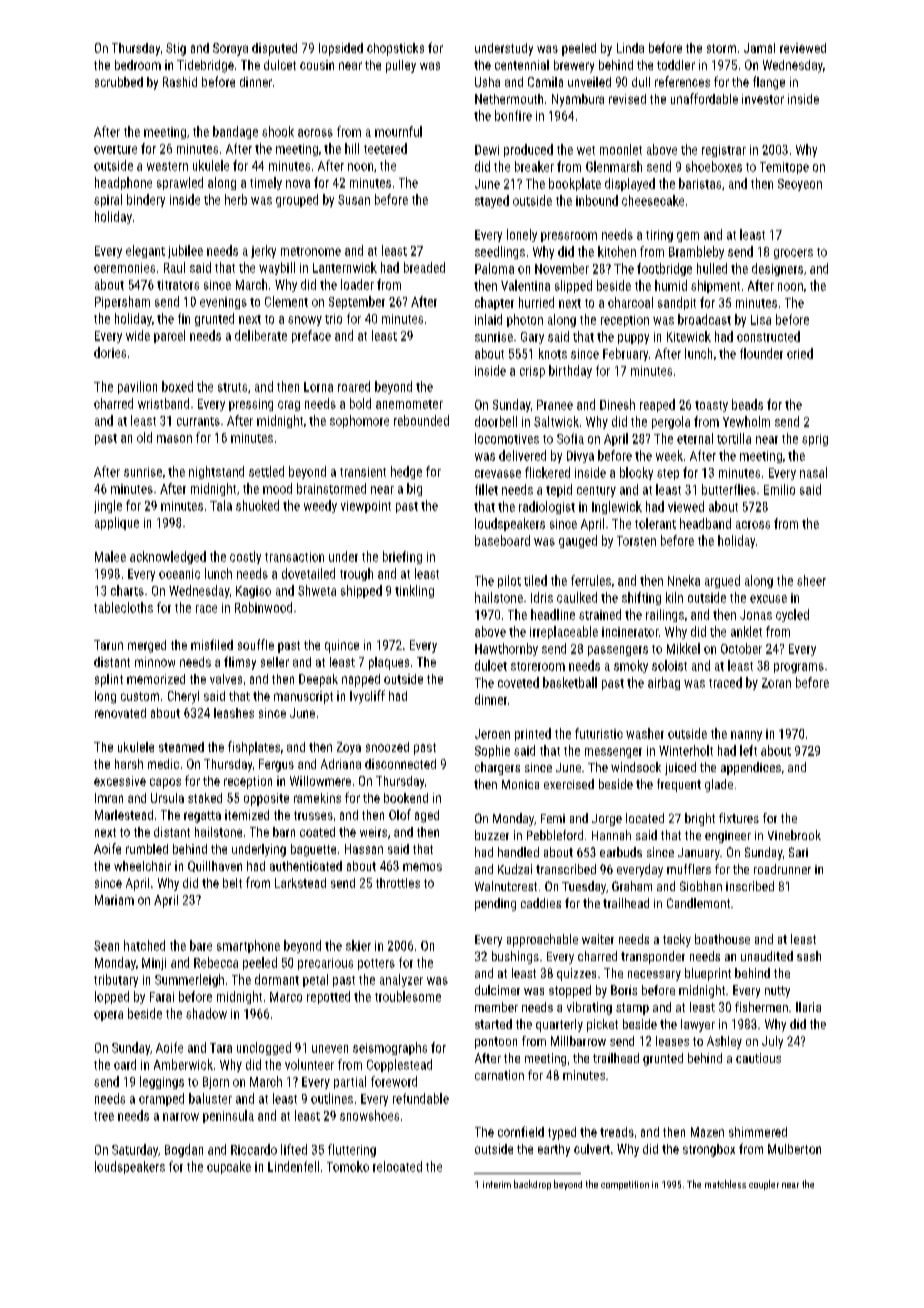 Image resolution: width=924 pixels, height=1308 pixels. What do you see at coordinates (124, 268) in the screenshot?
I see `ceremonies` at bounding box center [124, 268].
